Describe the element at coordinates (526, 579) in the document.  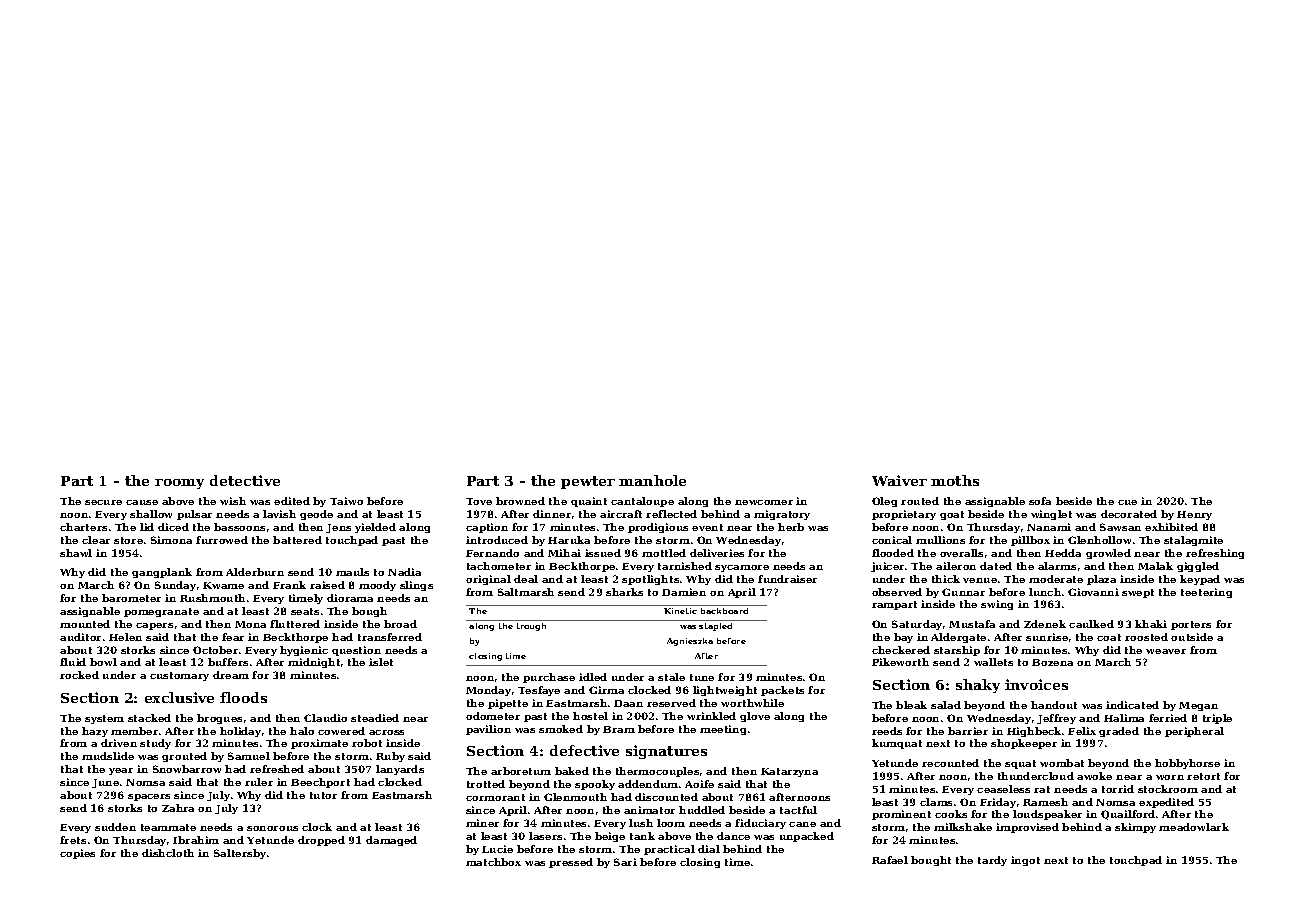
I see `deal` at that location.
